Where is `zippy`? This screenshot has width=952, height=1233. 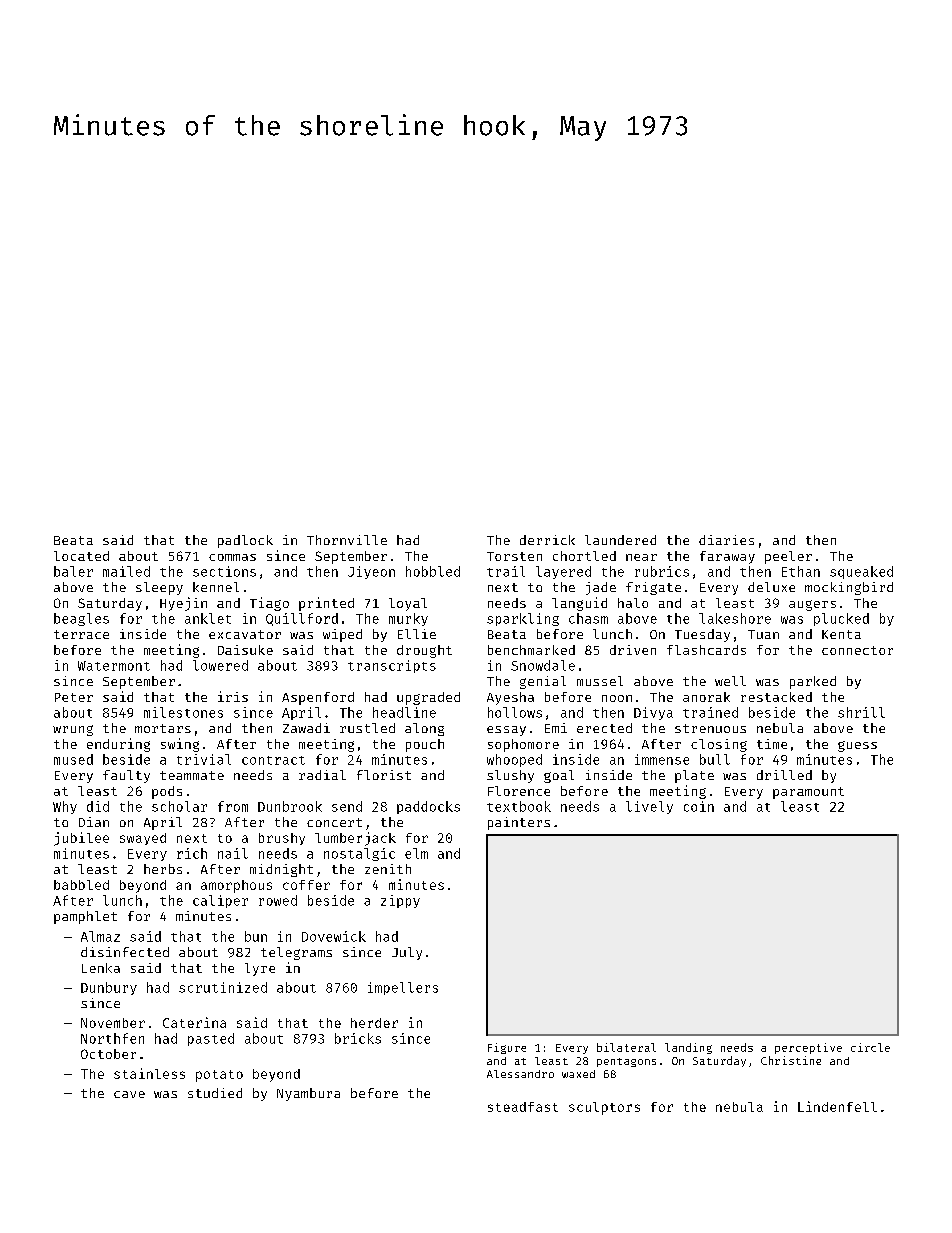 zippy is located at coordinates (400, 901).
